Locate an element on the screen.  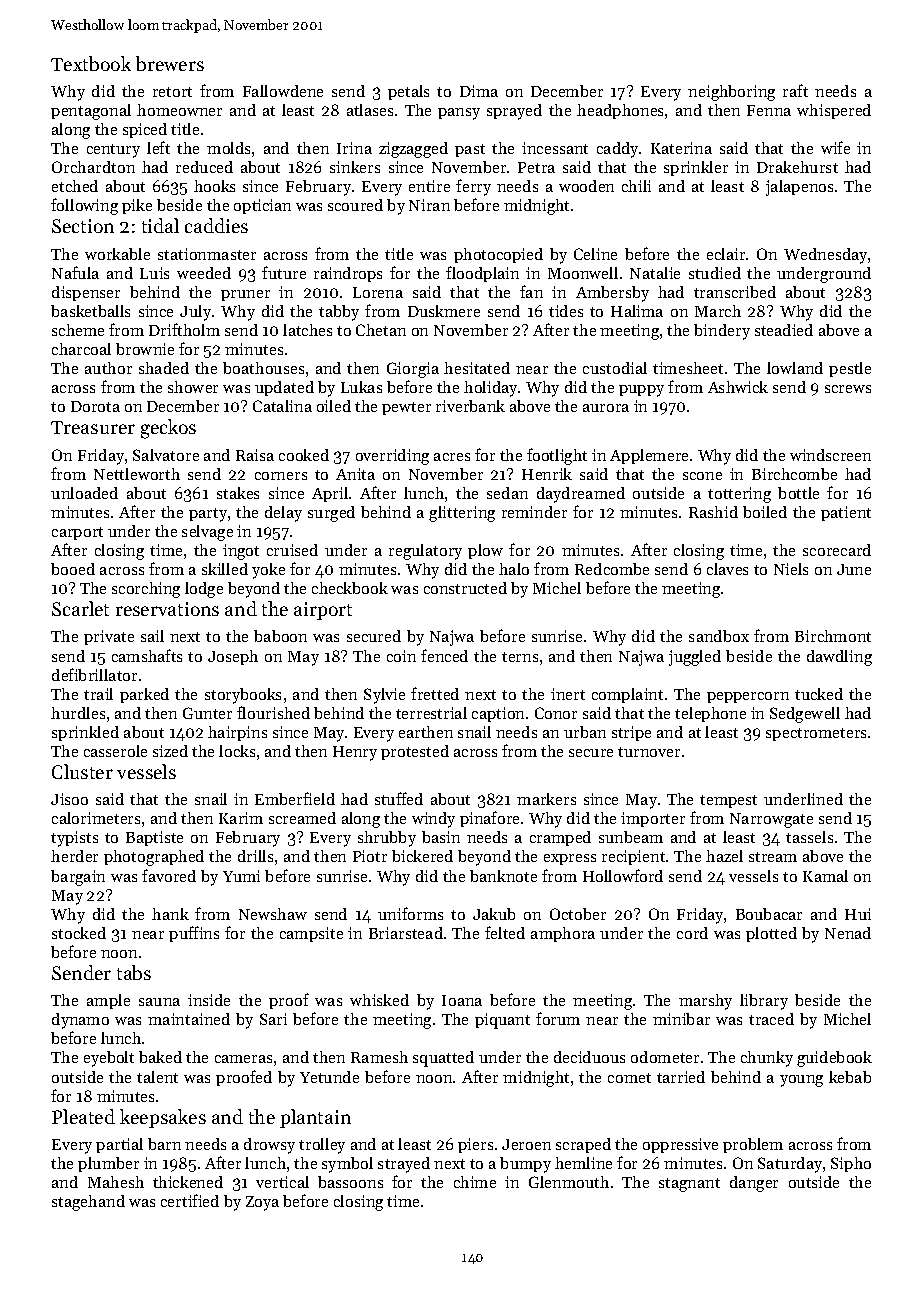
pewter is located at coordinates (406, 408).
